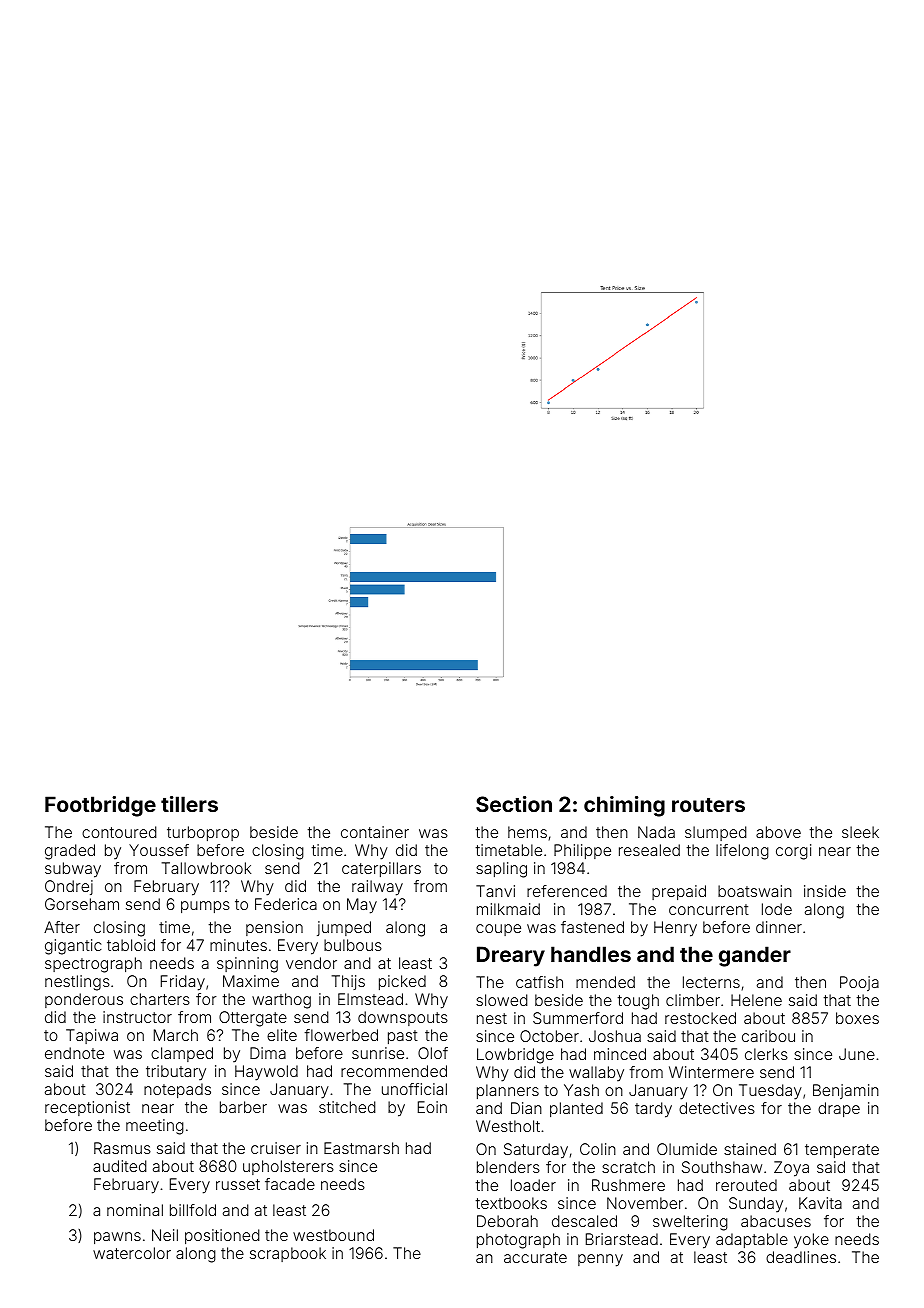 Image resolution: width=924 pixels, height=1308 pixels. Describe the element at coordinates (576, 1109) in the screenshot. I see `planted` at that location.
